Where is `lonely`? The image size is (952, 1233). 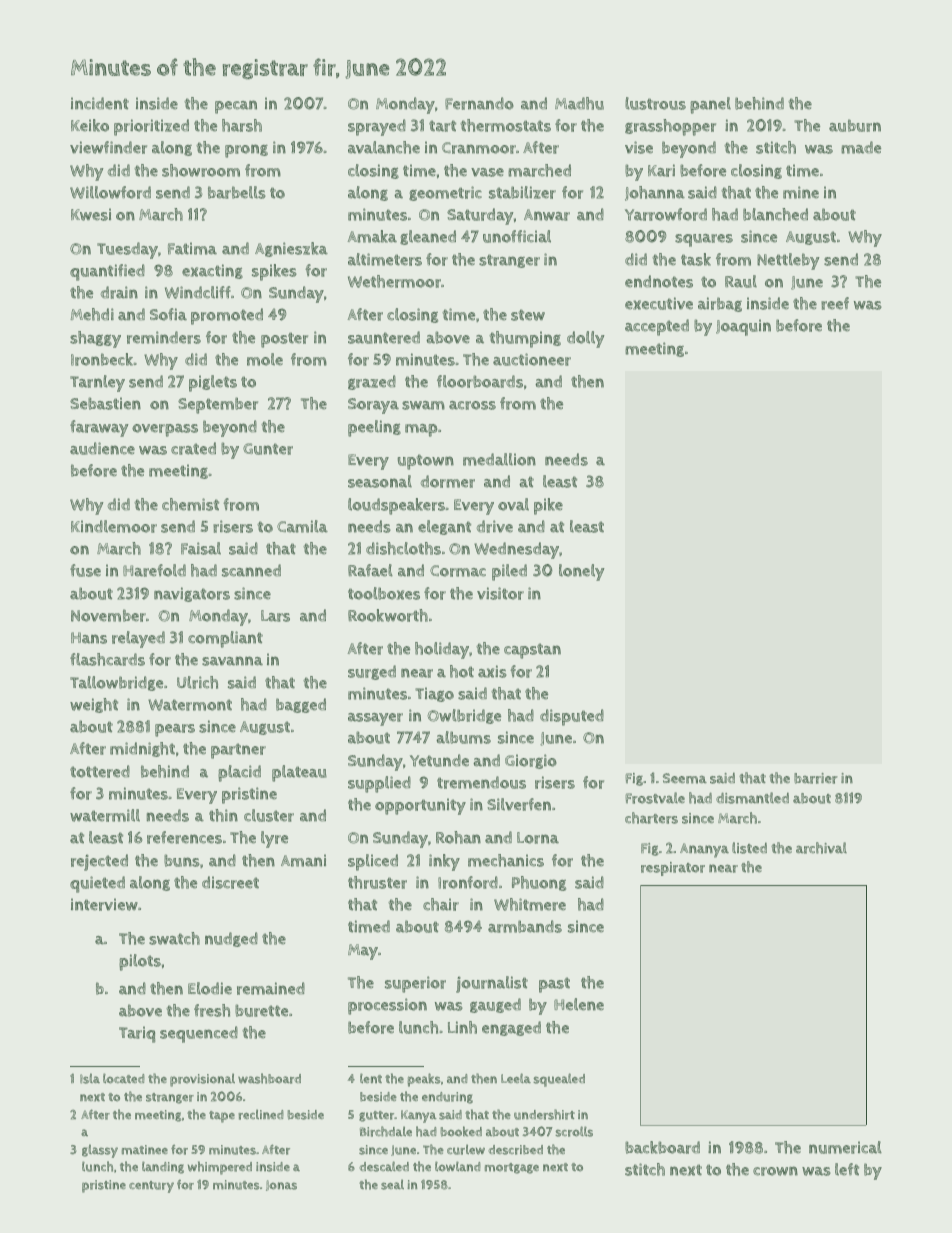
lonely is located at coordinates (582, 572).
